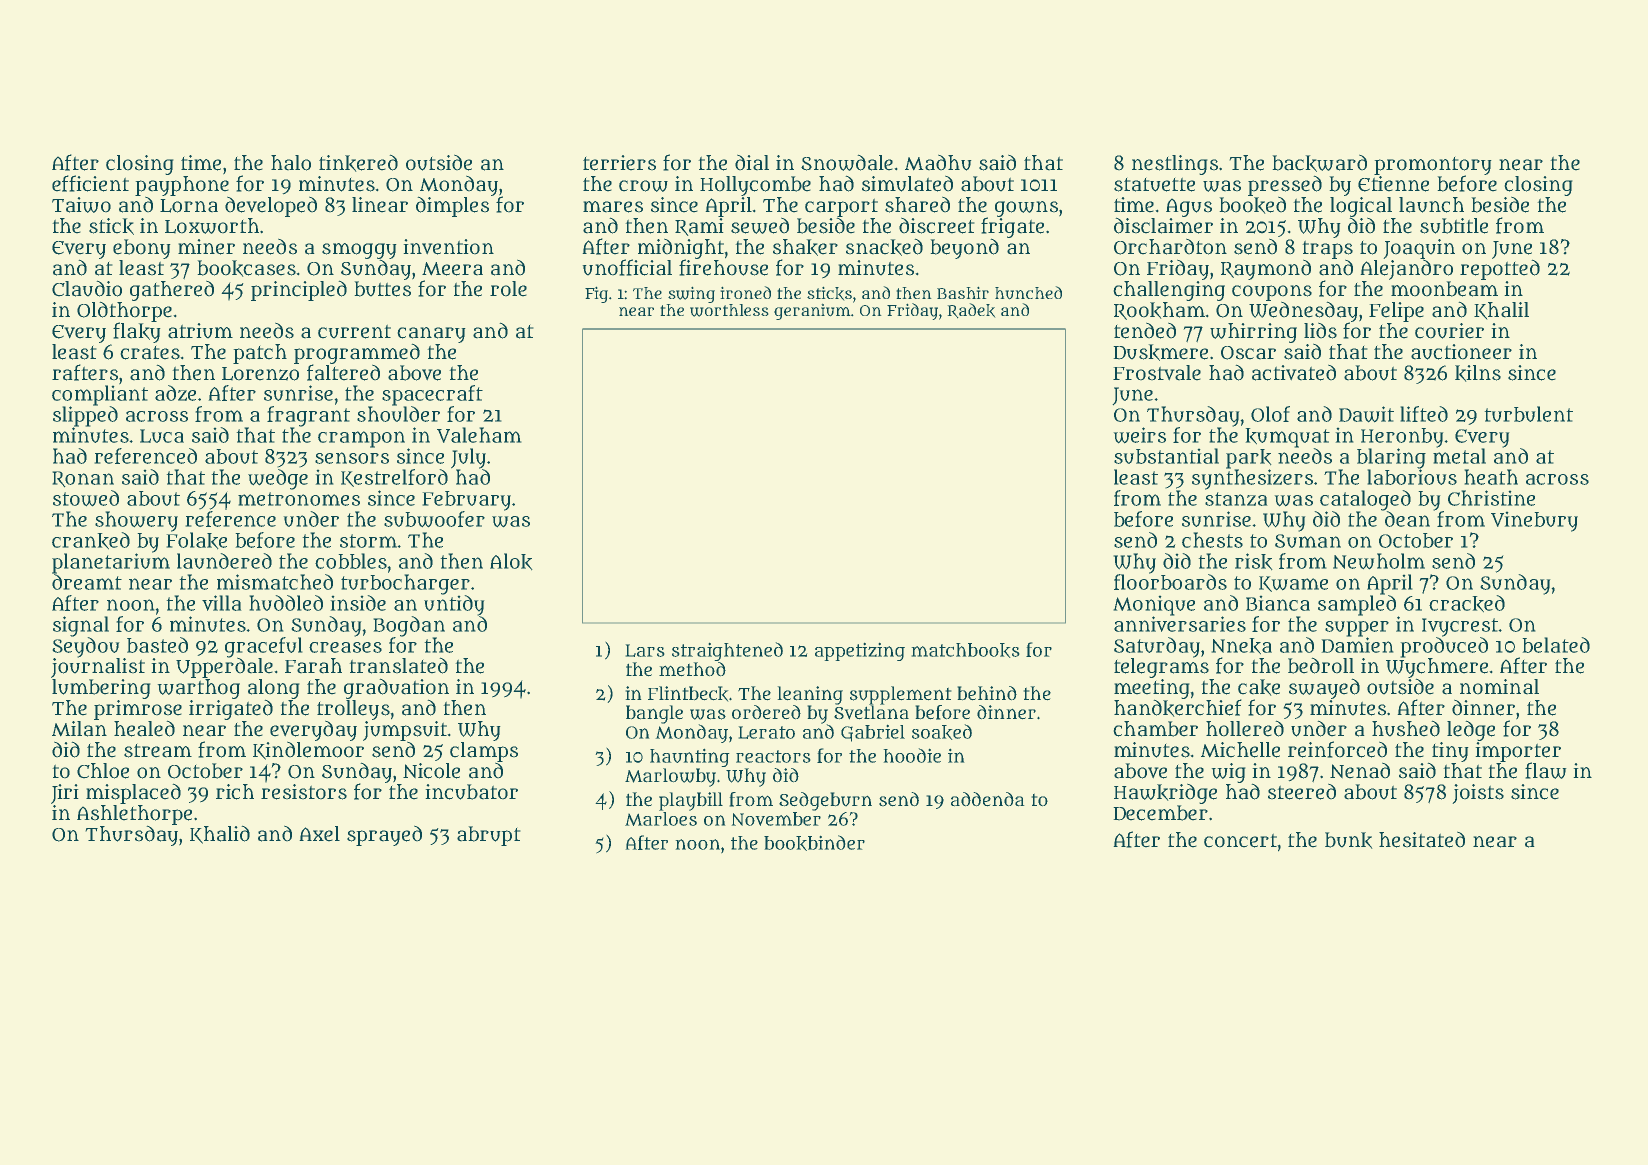 The width and height of the image is (1648, 1165). What do you see at coordinates (699, 227) in the image?
I see `Rami` at bounding box center [699, 227].
